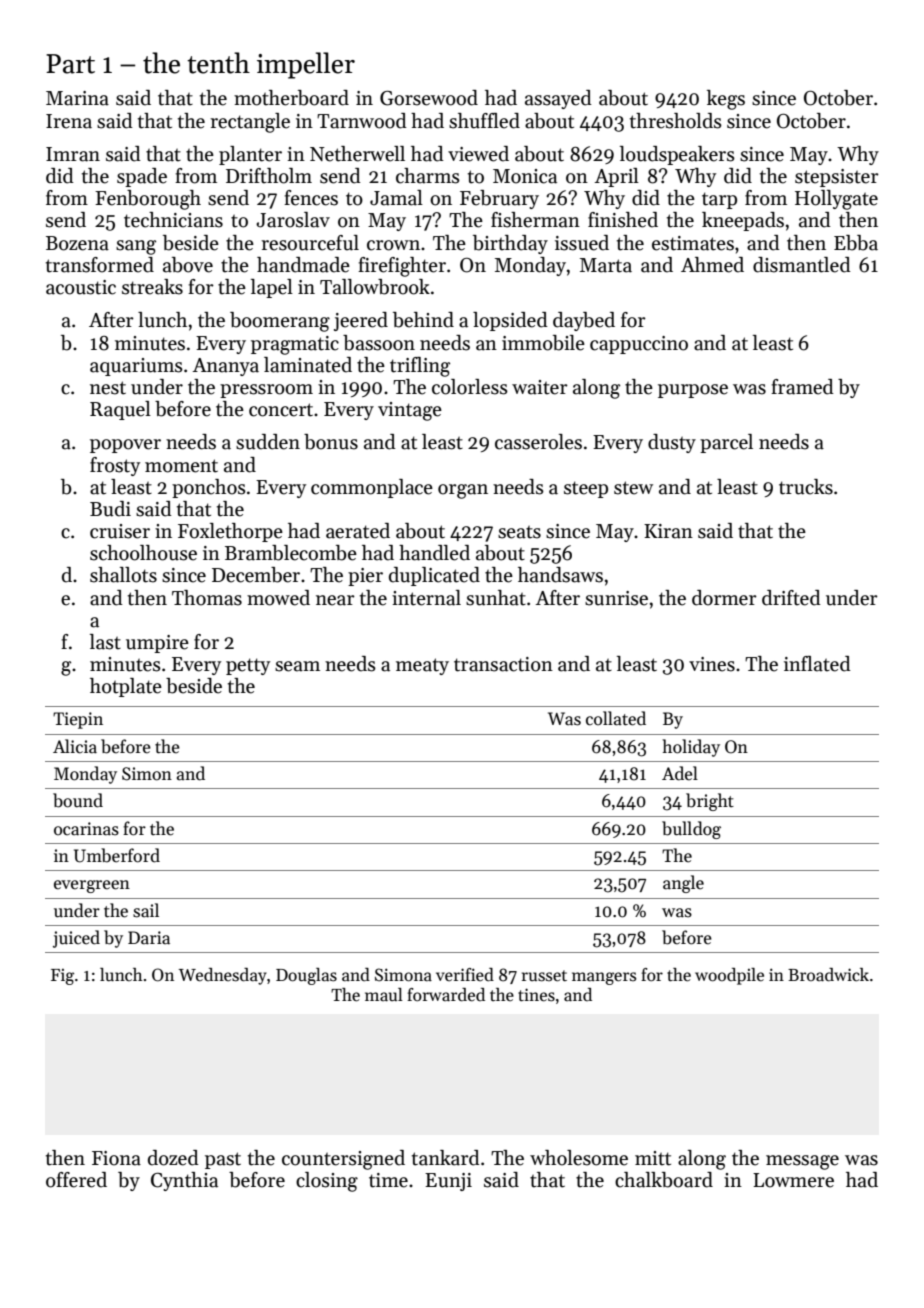  What do you see at coordinates (222, 976) in the document?
I see `Wednesday` at bounding box center [222, 976].
